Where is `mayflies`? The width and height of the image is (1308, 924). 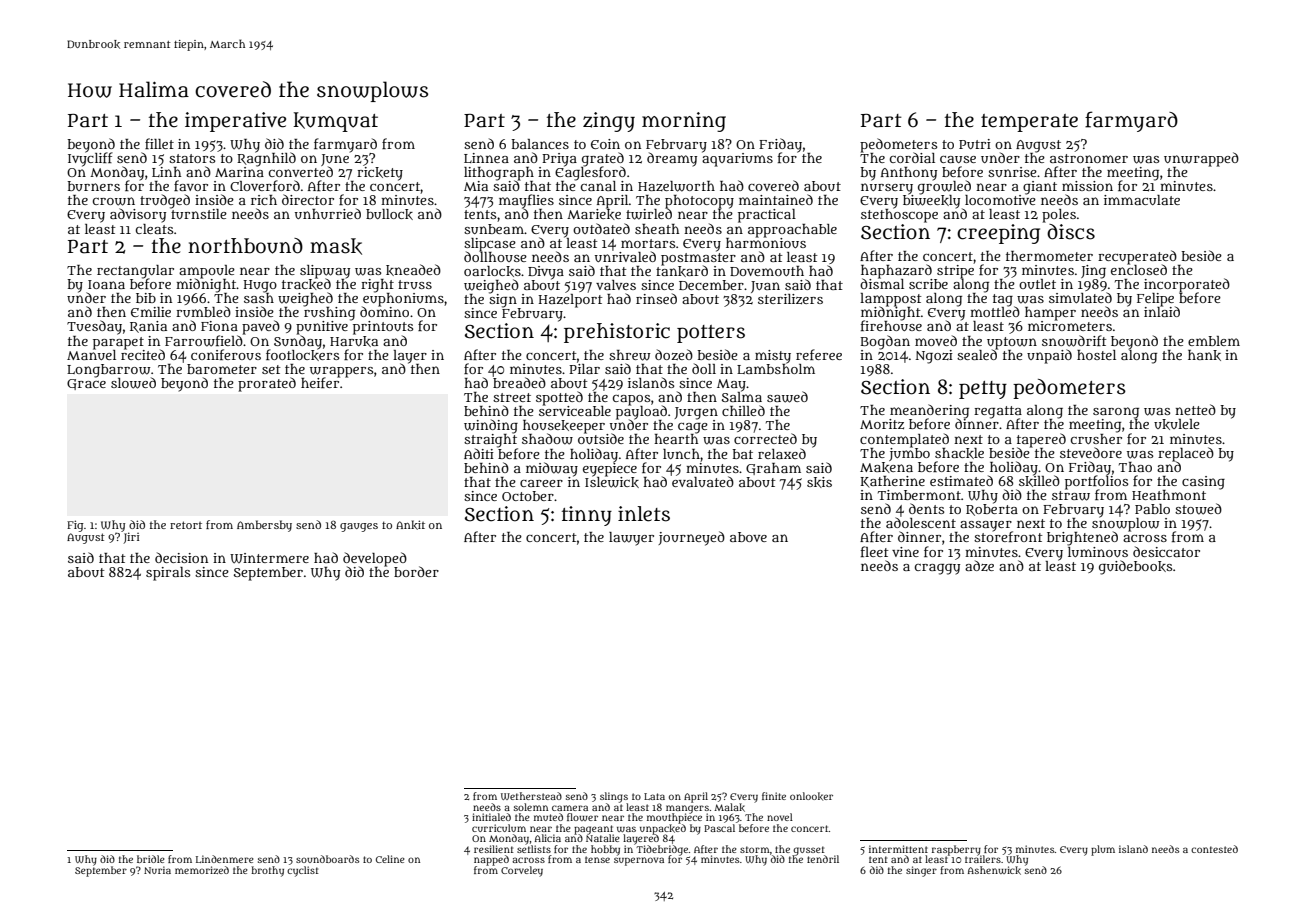 mayflies is located at coordinates (526, 201).
